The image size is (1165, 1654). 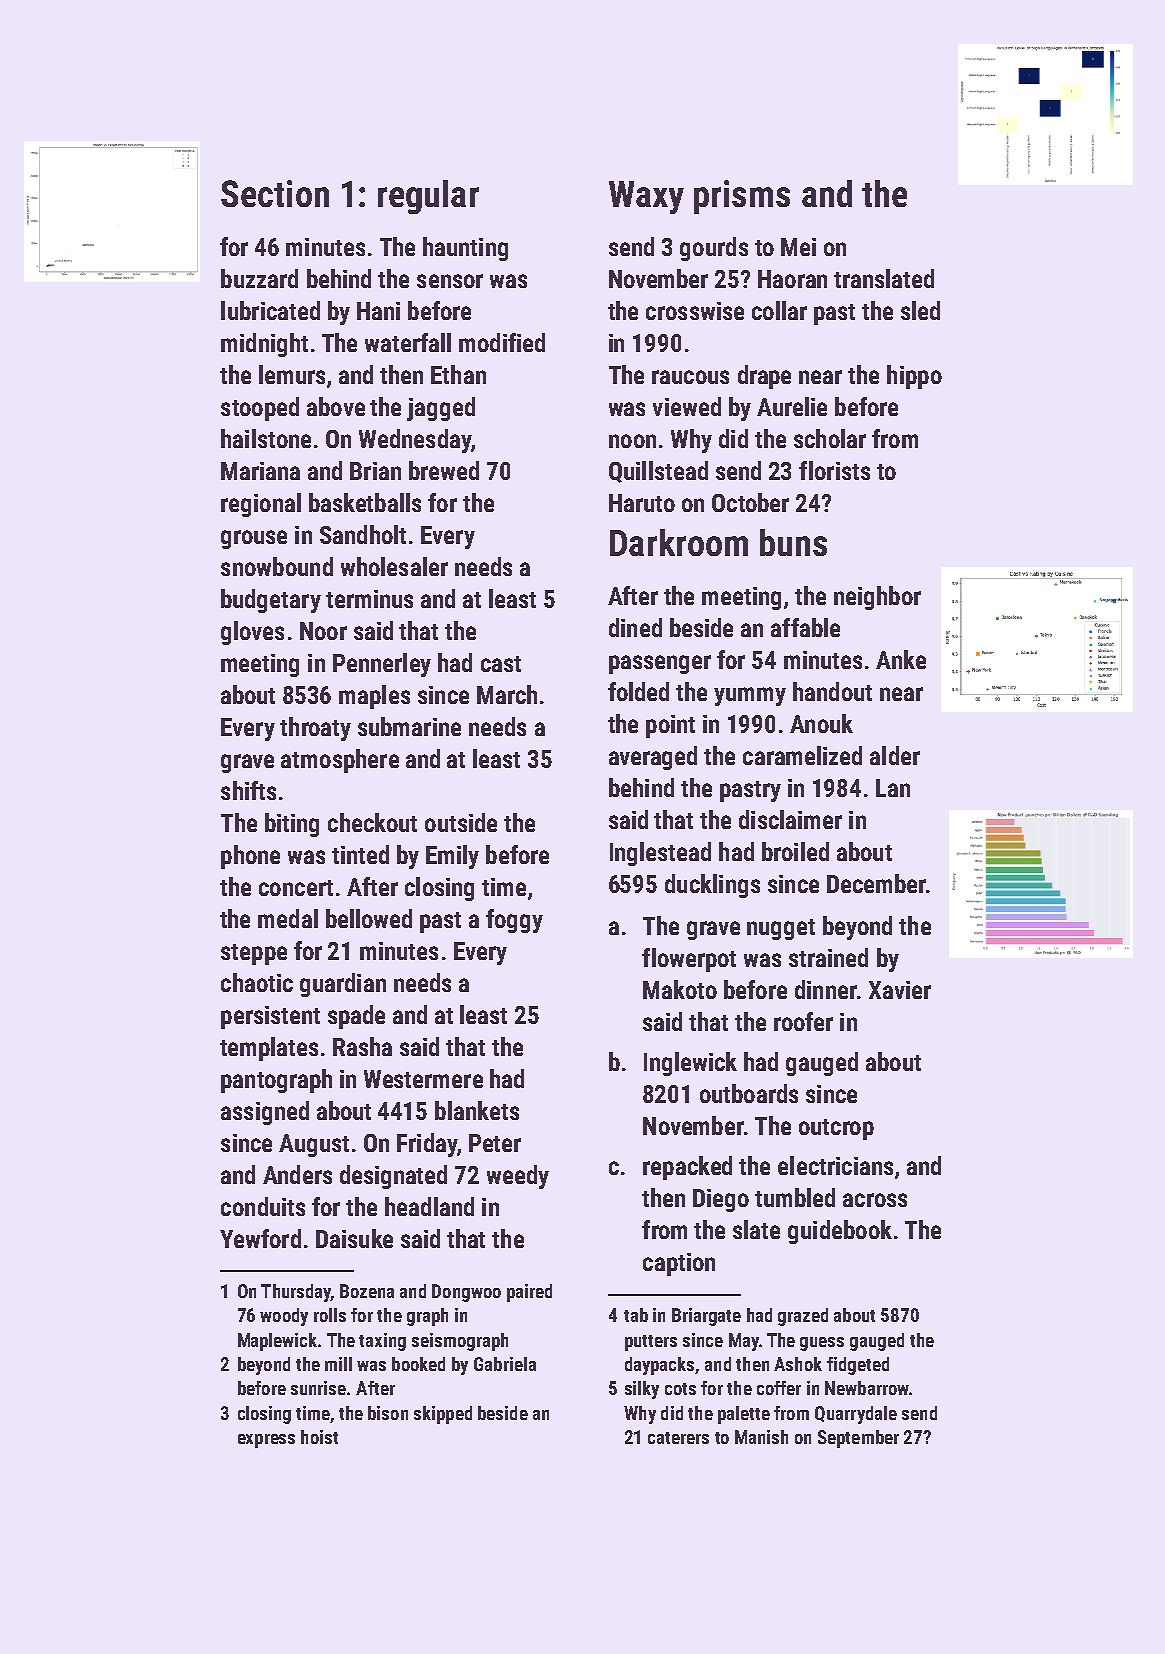 What do you see at coordinates (646, 197) in the page?
I see `Waxy` at bounding box center [646, 197].
